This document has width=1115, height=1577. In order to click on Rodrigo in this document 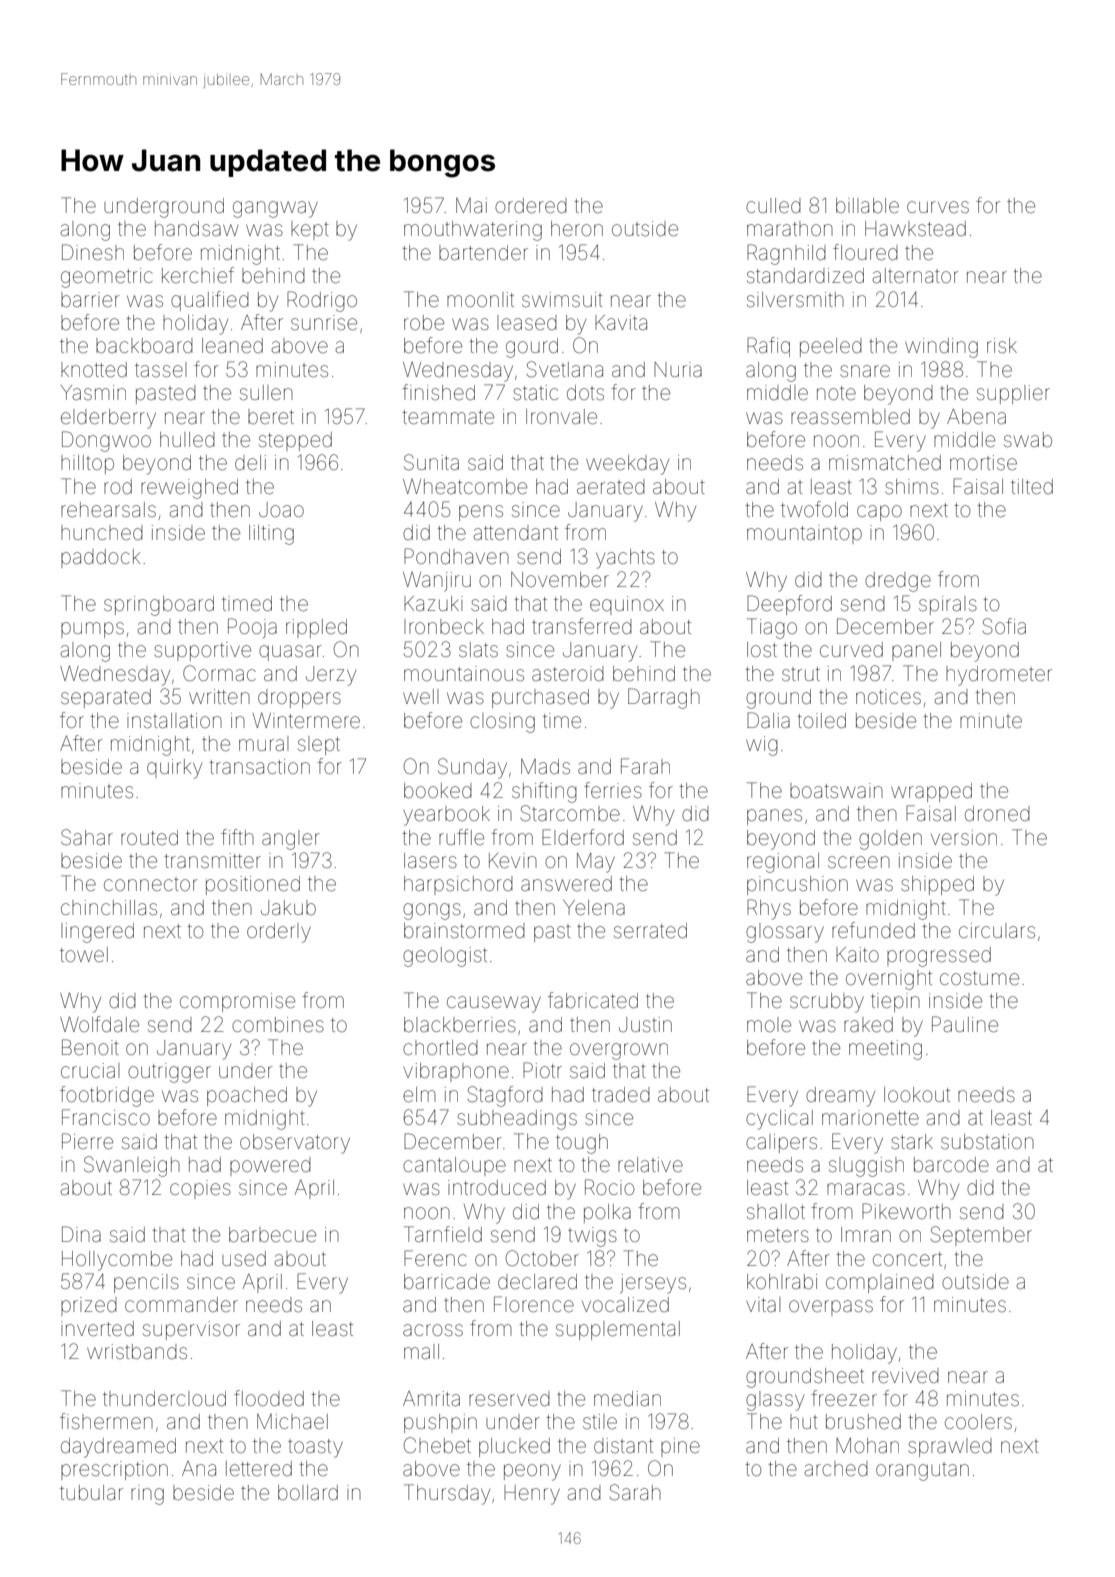, I will do `click(322, 301)`.
